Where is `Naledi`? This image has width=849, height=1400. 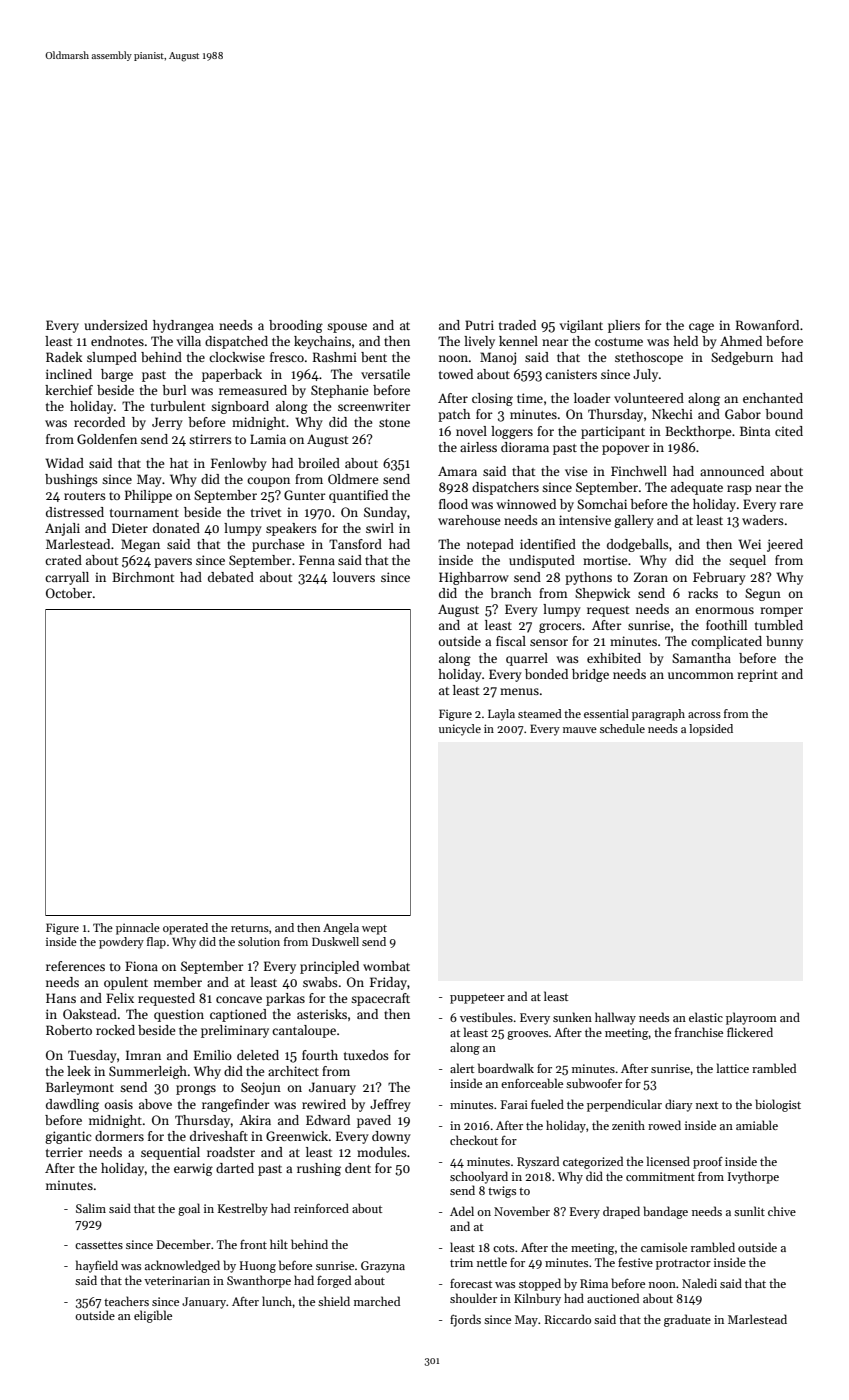
Naledi is located at coordinates (699, 1283).
